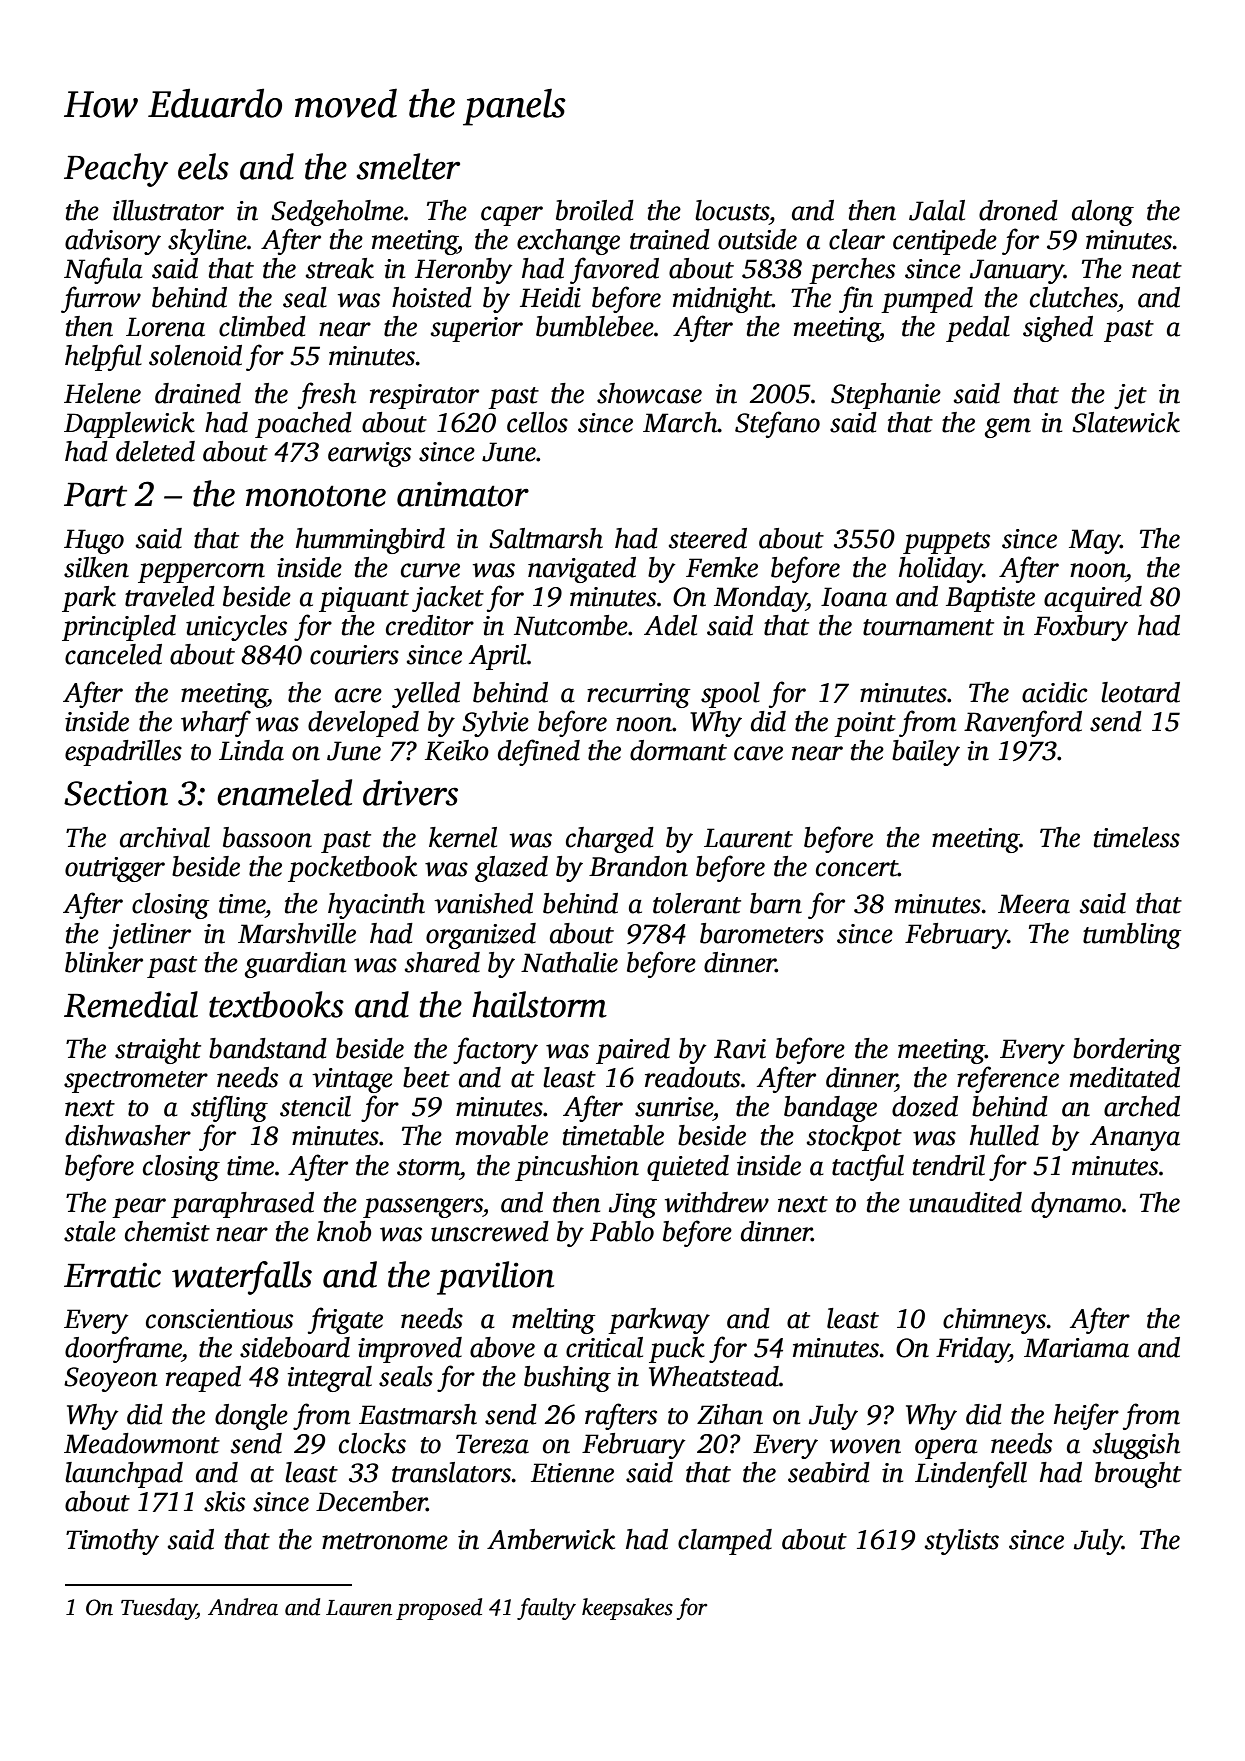 The image size is (1245, 1761). I want to click on keepsakes, so click(627, 1609).
